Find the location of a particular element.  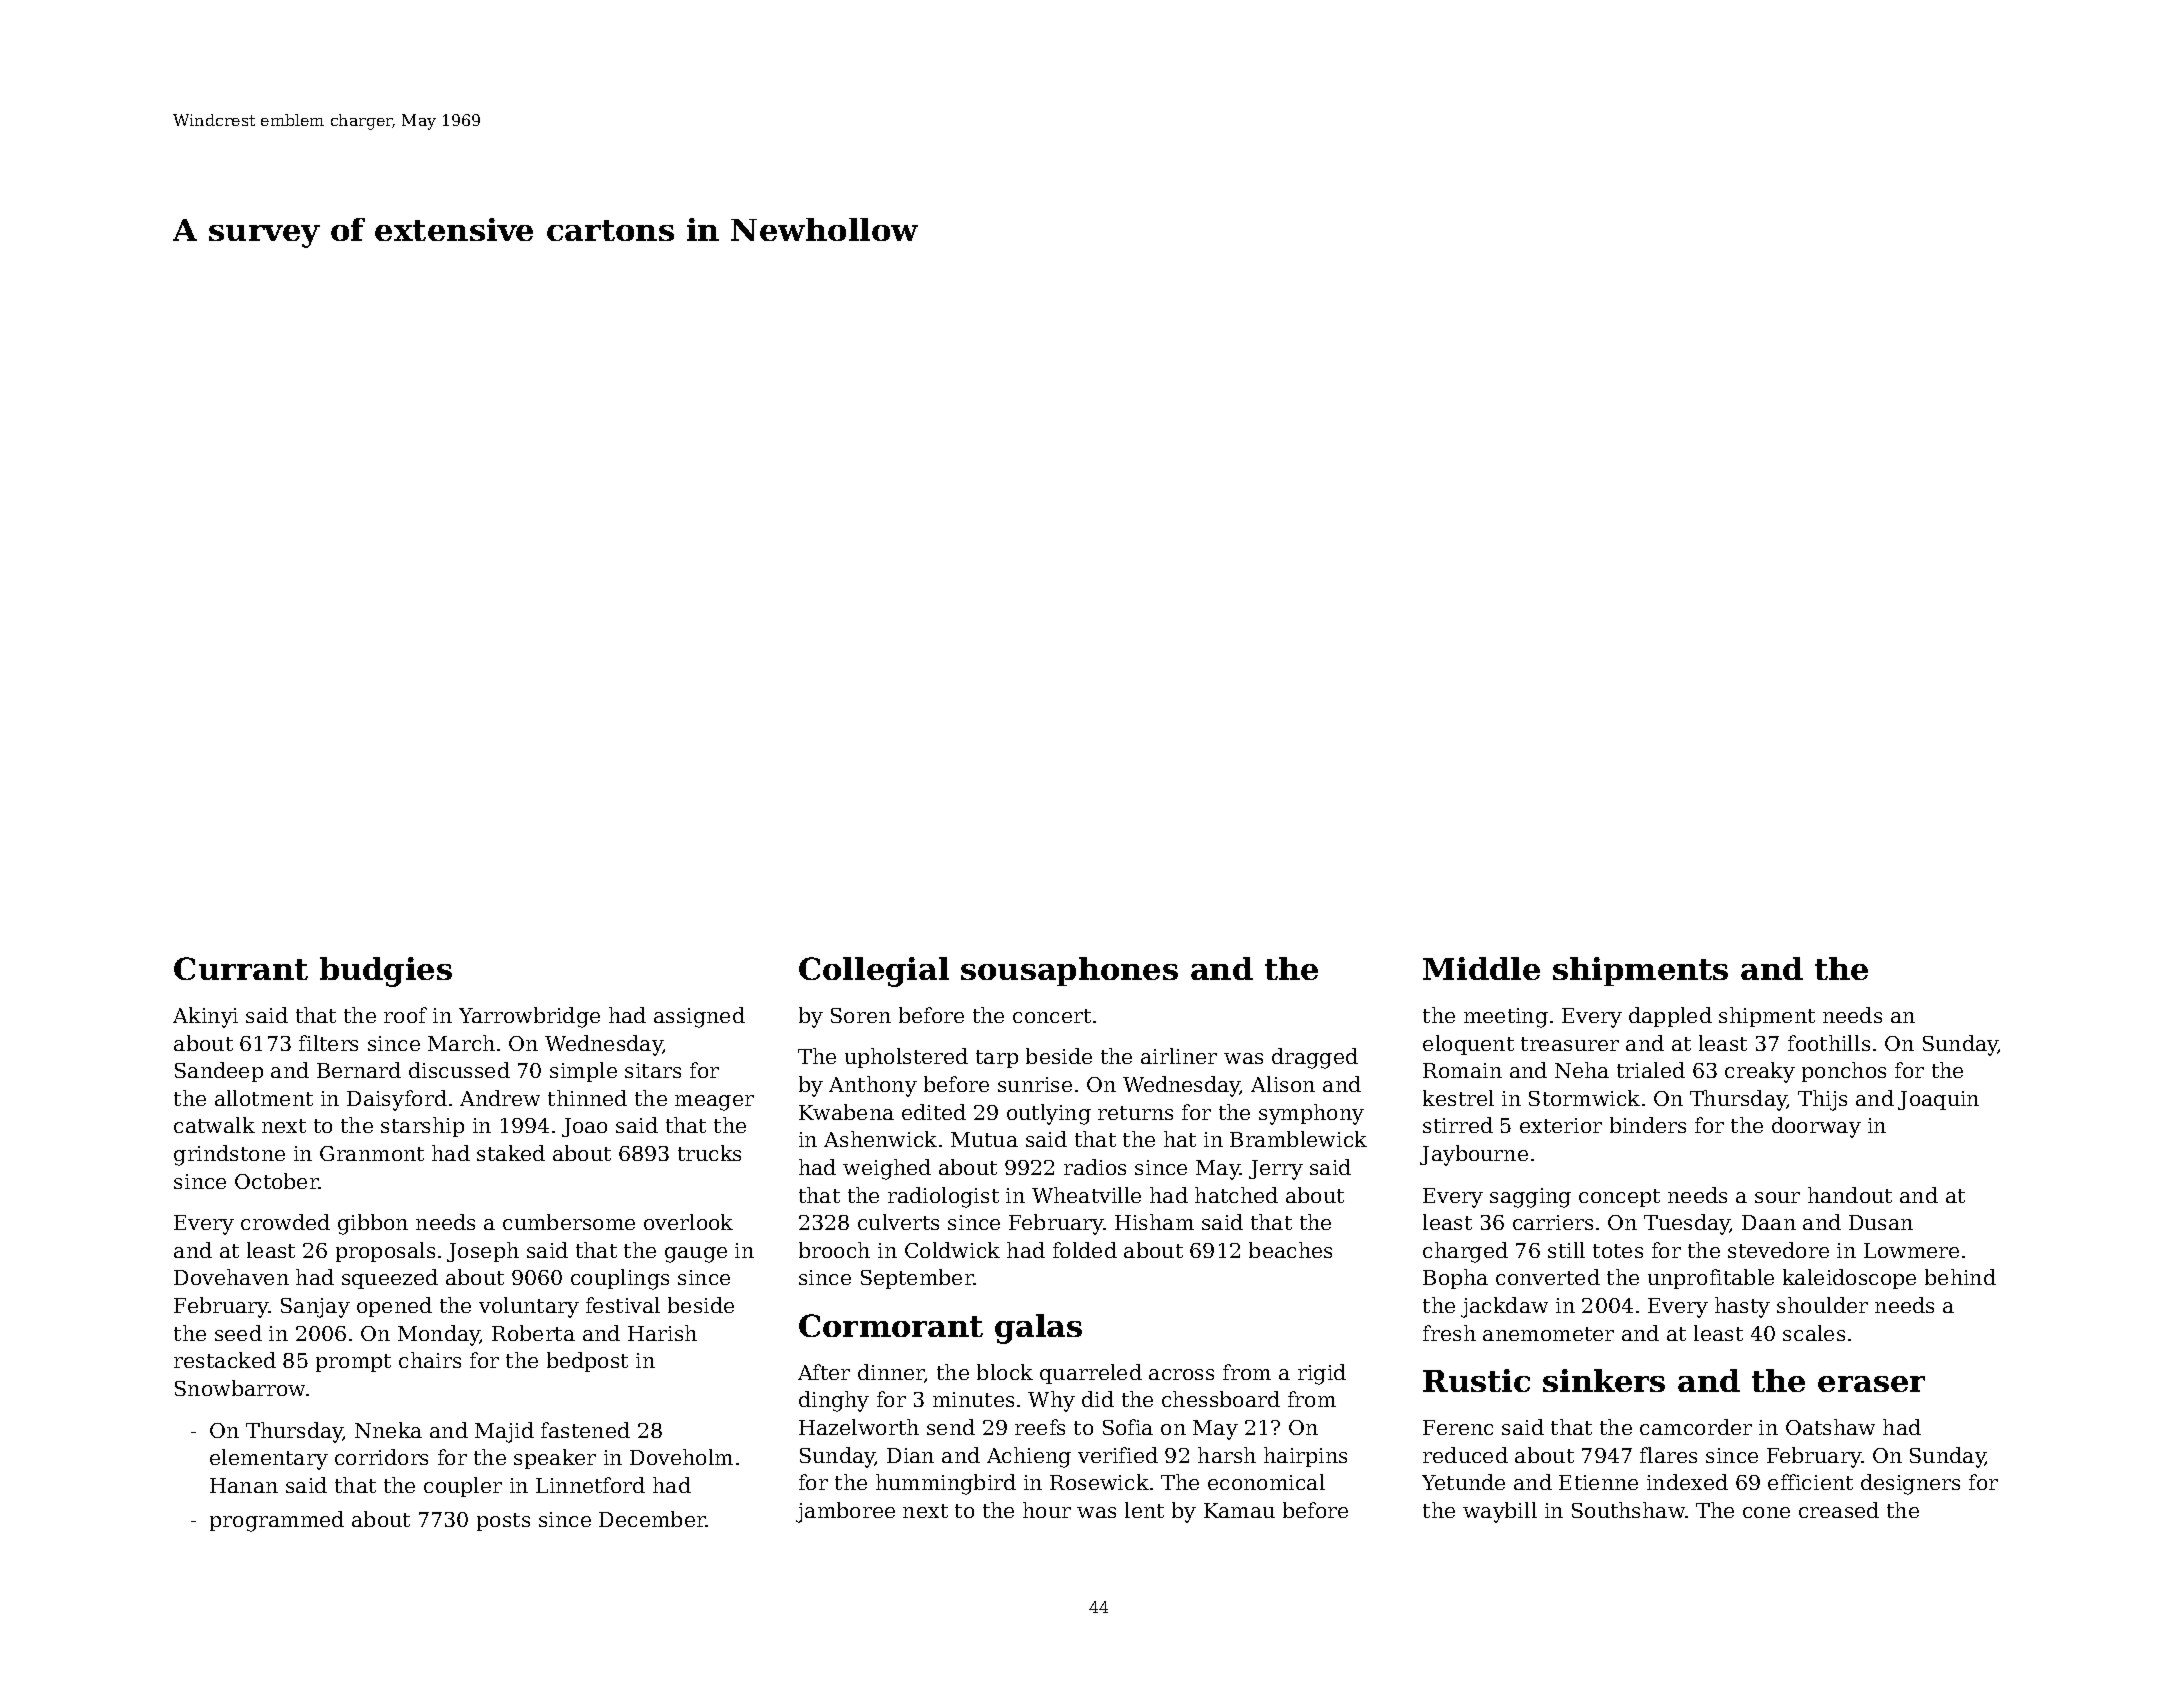

jackdaw is located at coordinates (1504, 1307).
